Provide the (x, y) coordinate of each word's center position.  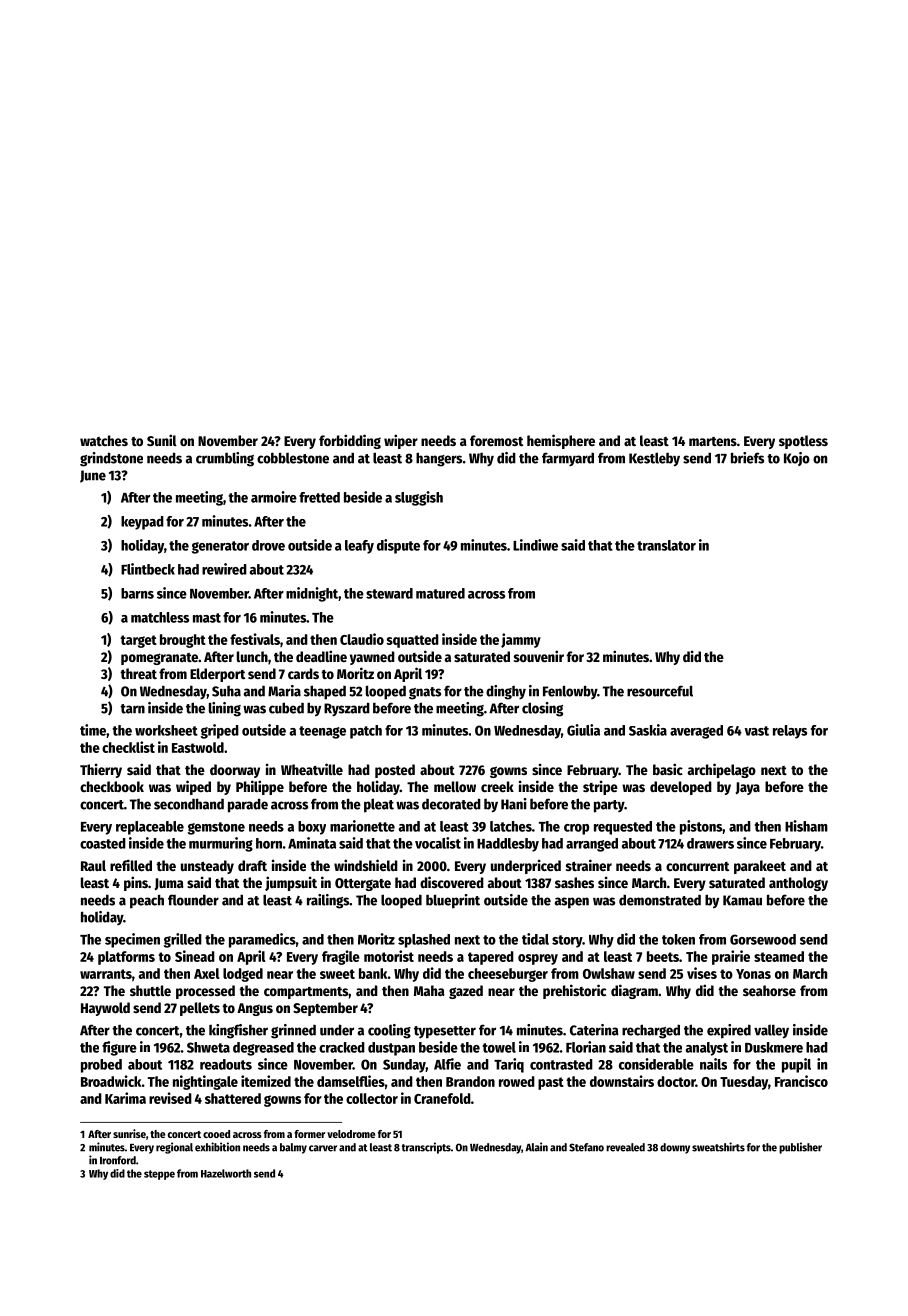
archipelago (722, 770)
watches (104, 440)
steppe (159, 1175)
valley (771, 1032)
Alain (537, 1147)
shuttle (150, 990)
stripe (600, 787)
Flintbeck (148, 569)
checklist (128, 747)
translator (666, 545)
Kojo (797, 459)
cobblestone (293, 458)
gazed (466, 992)
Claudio (362, 639)
